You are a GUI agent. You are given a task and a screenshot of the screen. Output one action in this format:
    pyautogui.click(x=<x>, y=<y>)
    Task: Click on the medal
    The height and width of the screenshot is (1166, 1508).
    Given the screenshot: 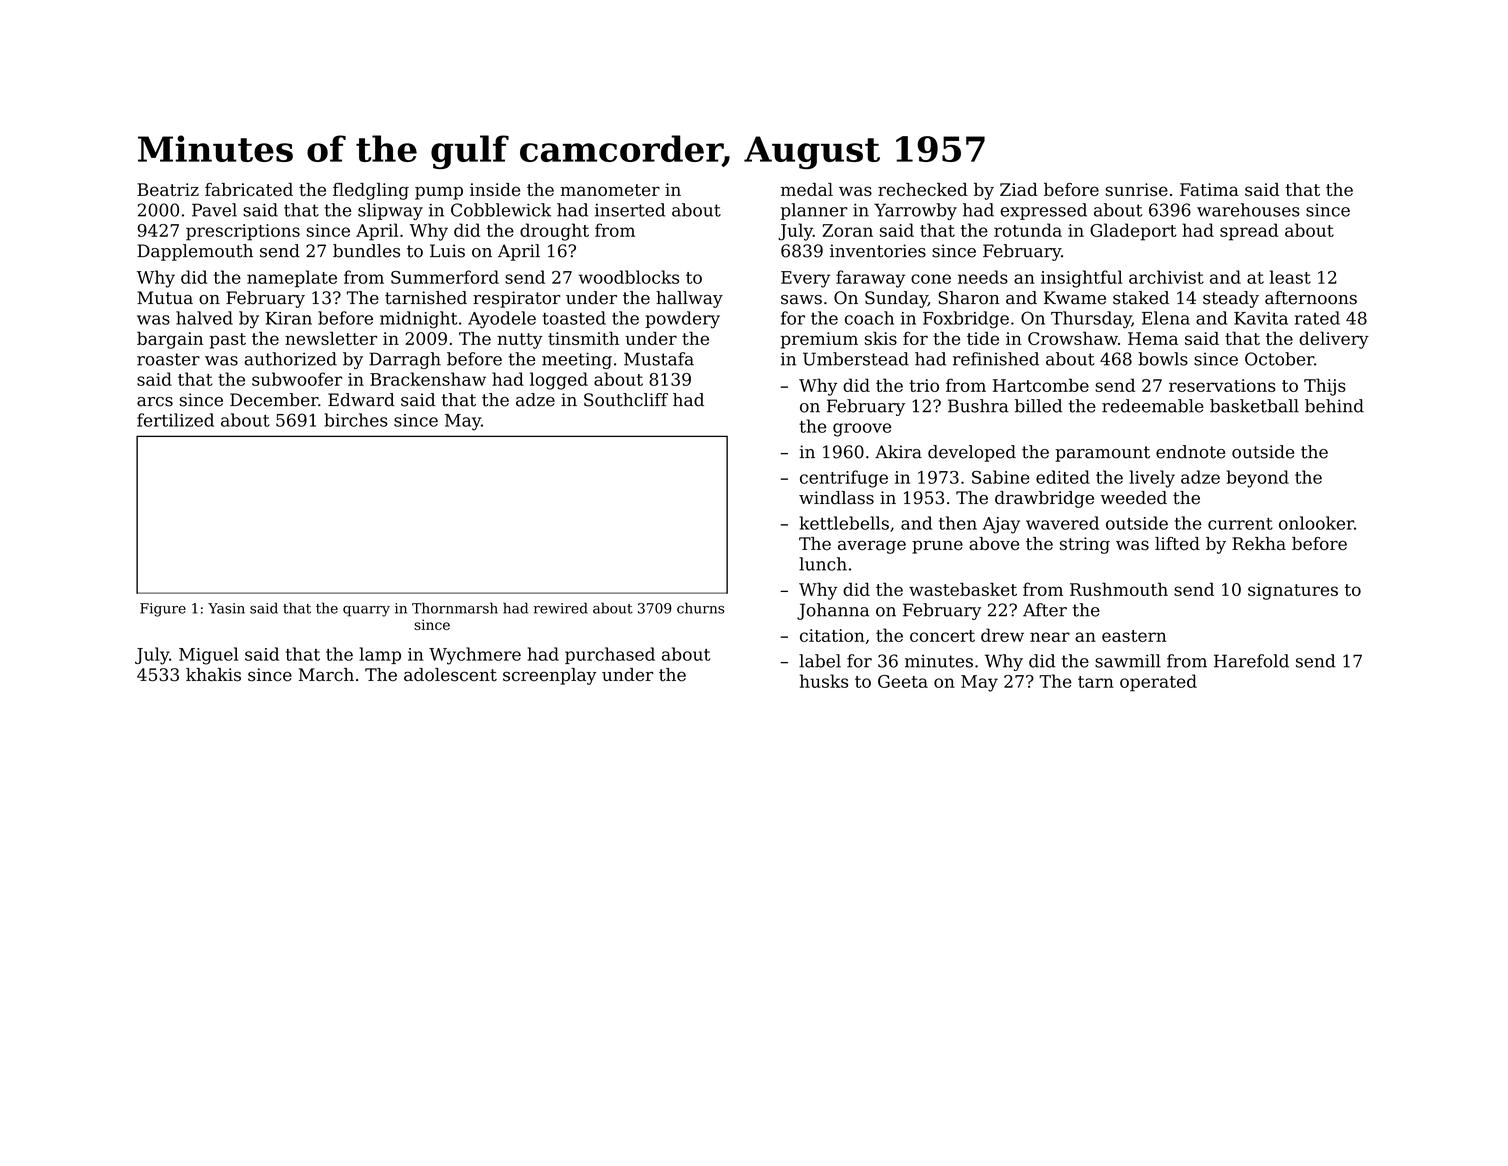 What is the action you would take?
    pyautogui.click(x=807, y=189)
